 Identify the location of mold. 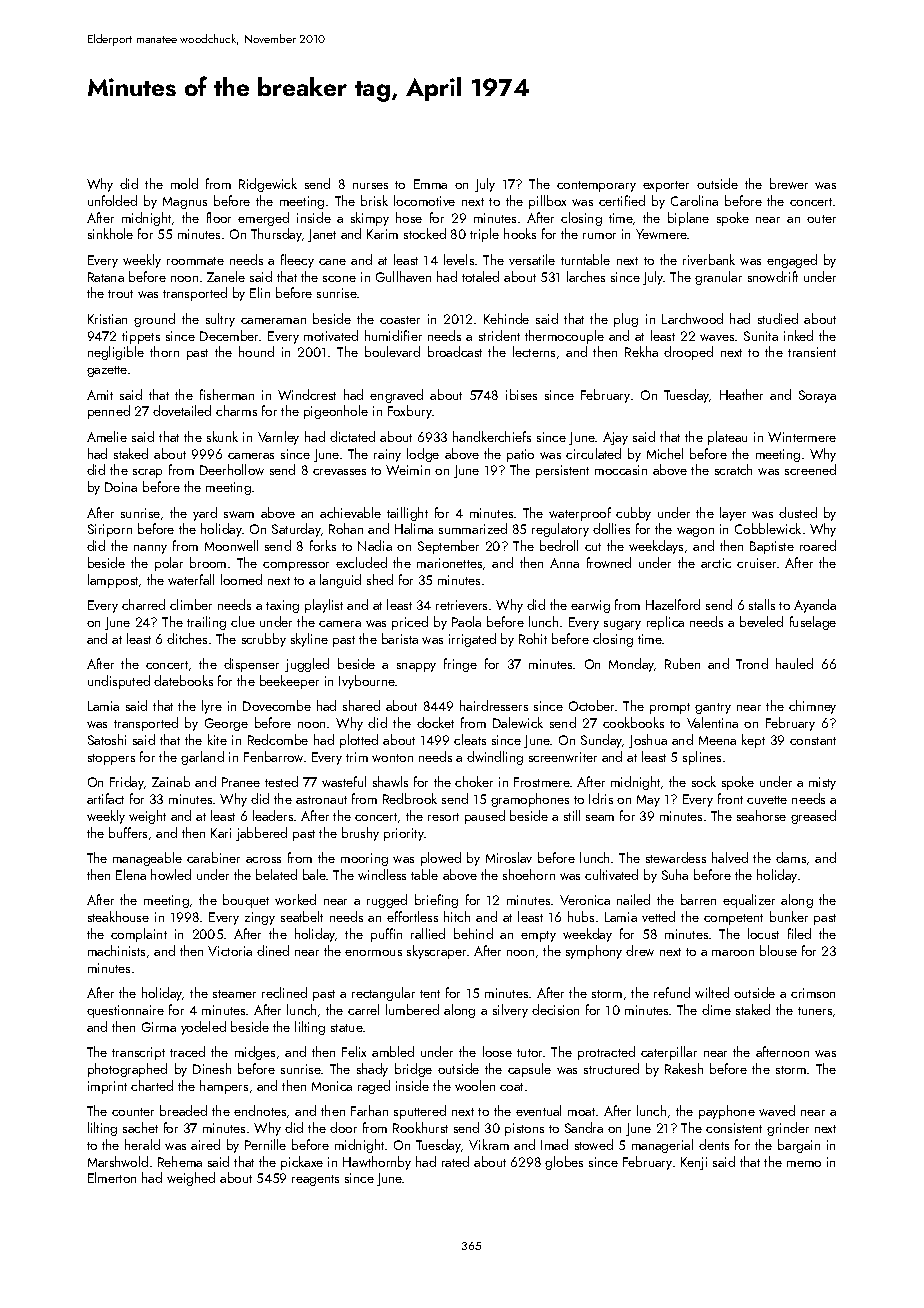
(184, 183).
